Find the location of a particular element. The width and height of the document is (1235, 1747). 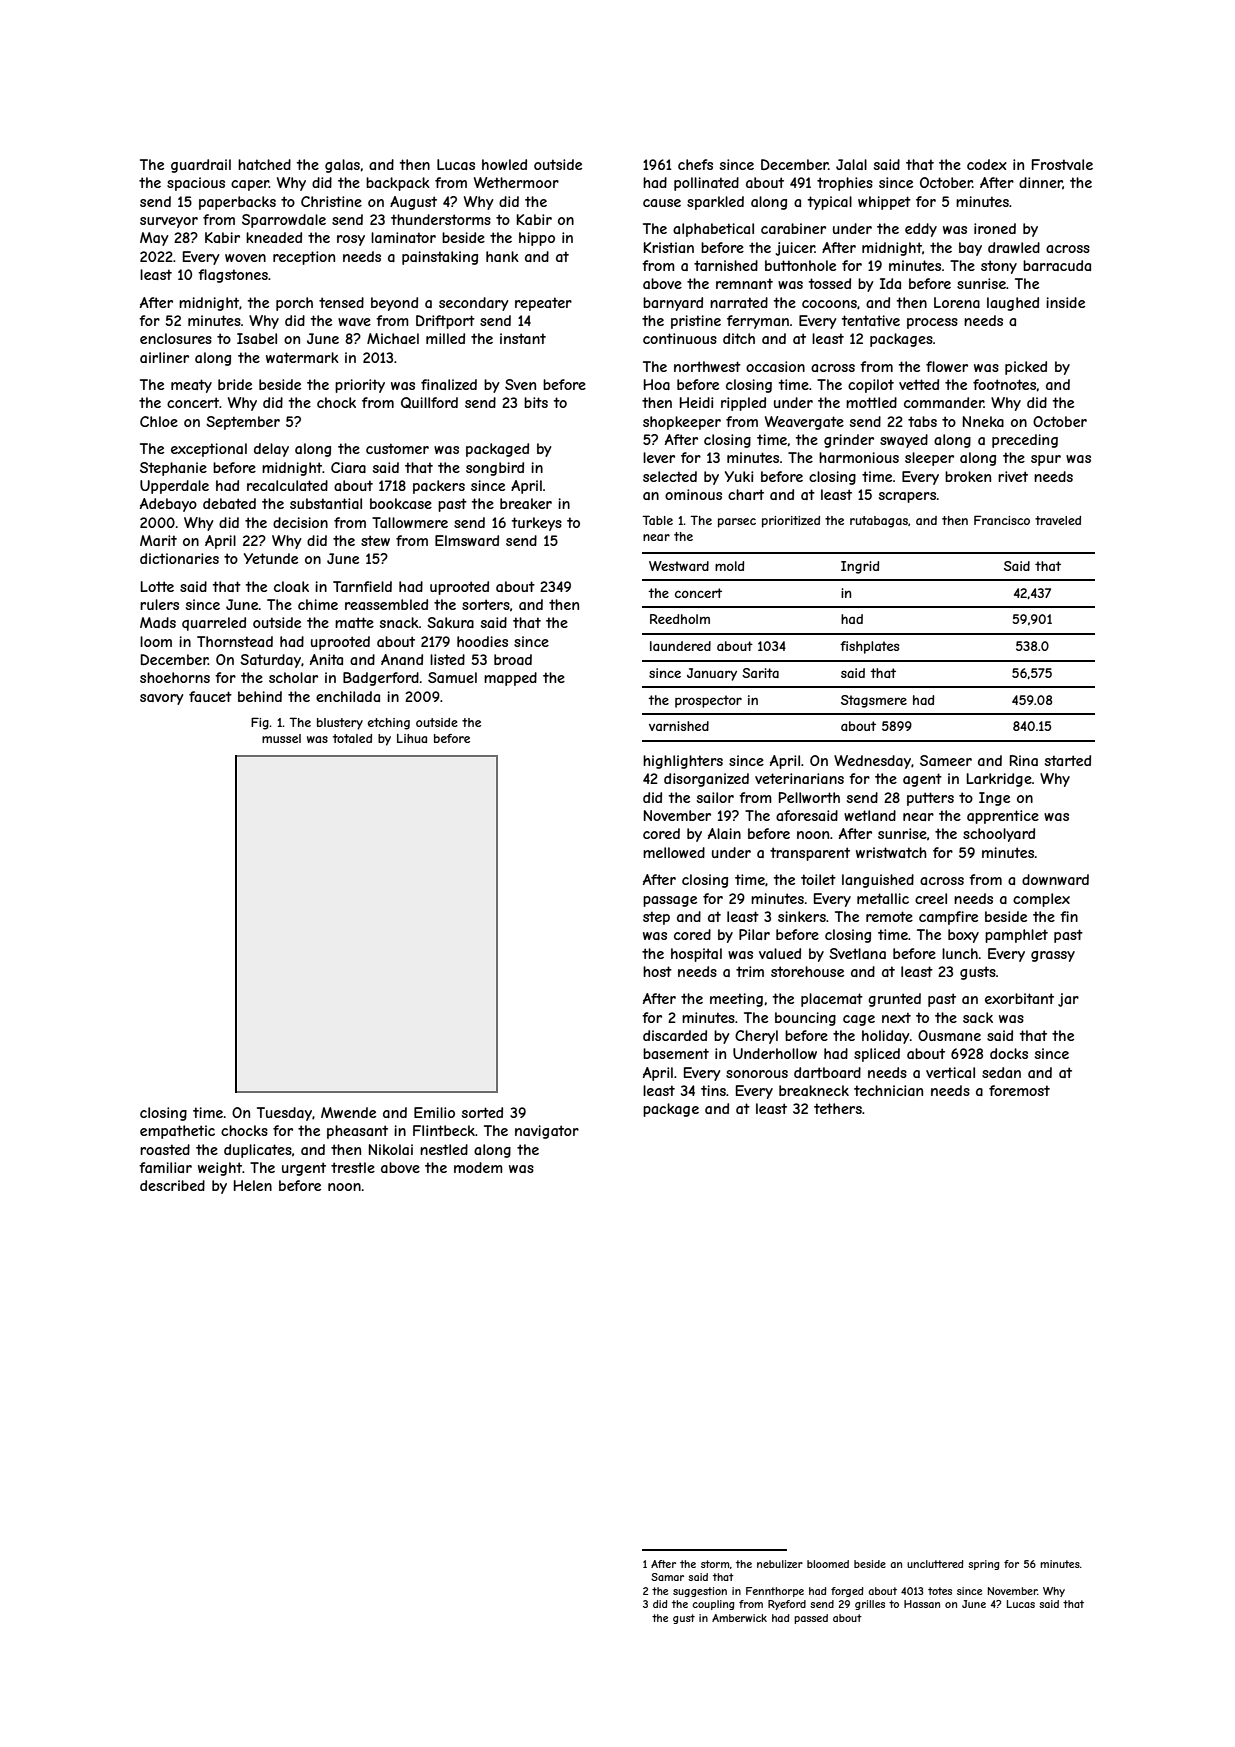

savory is located at coordinates (162, 699).
